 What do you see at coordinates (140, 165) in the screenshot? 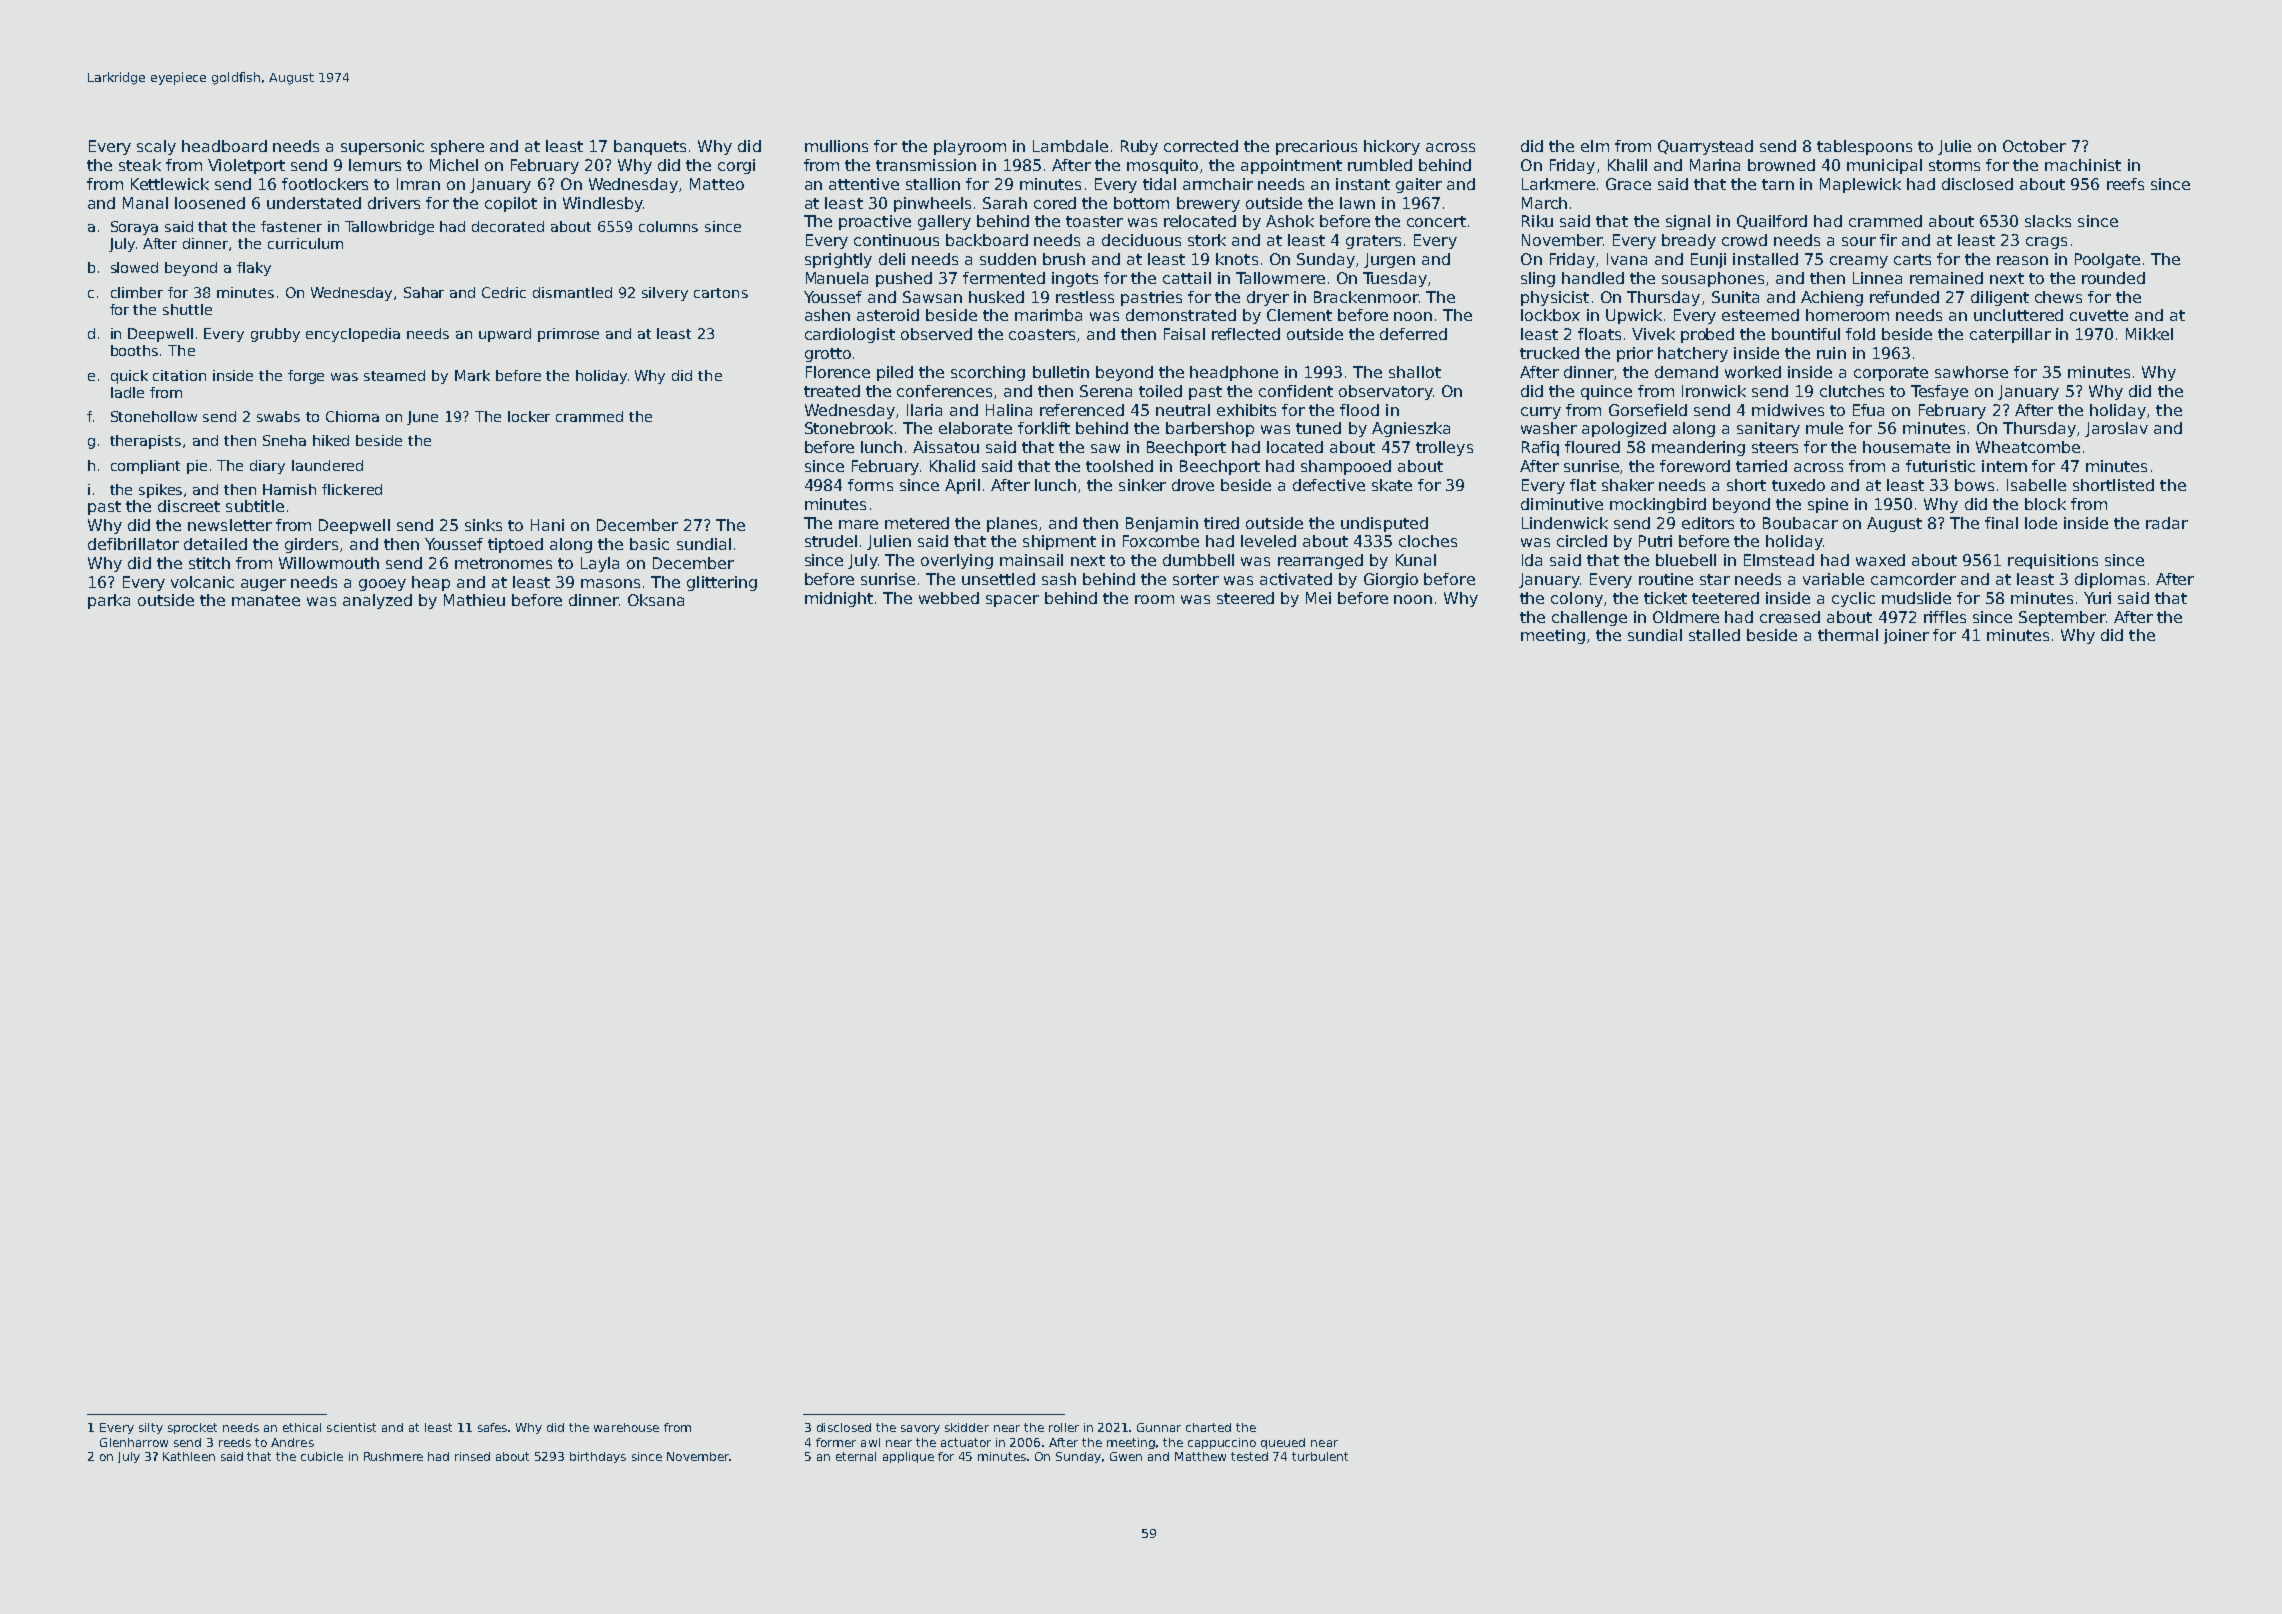
I see `steak` at bounding box center [140, 165].
